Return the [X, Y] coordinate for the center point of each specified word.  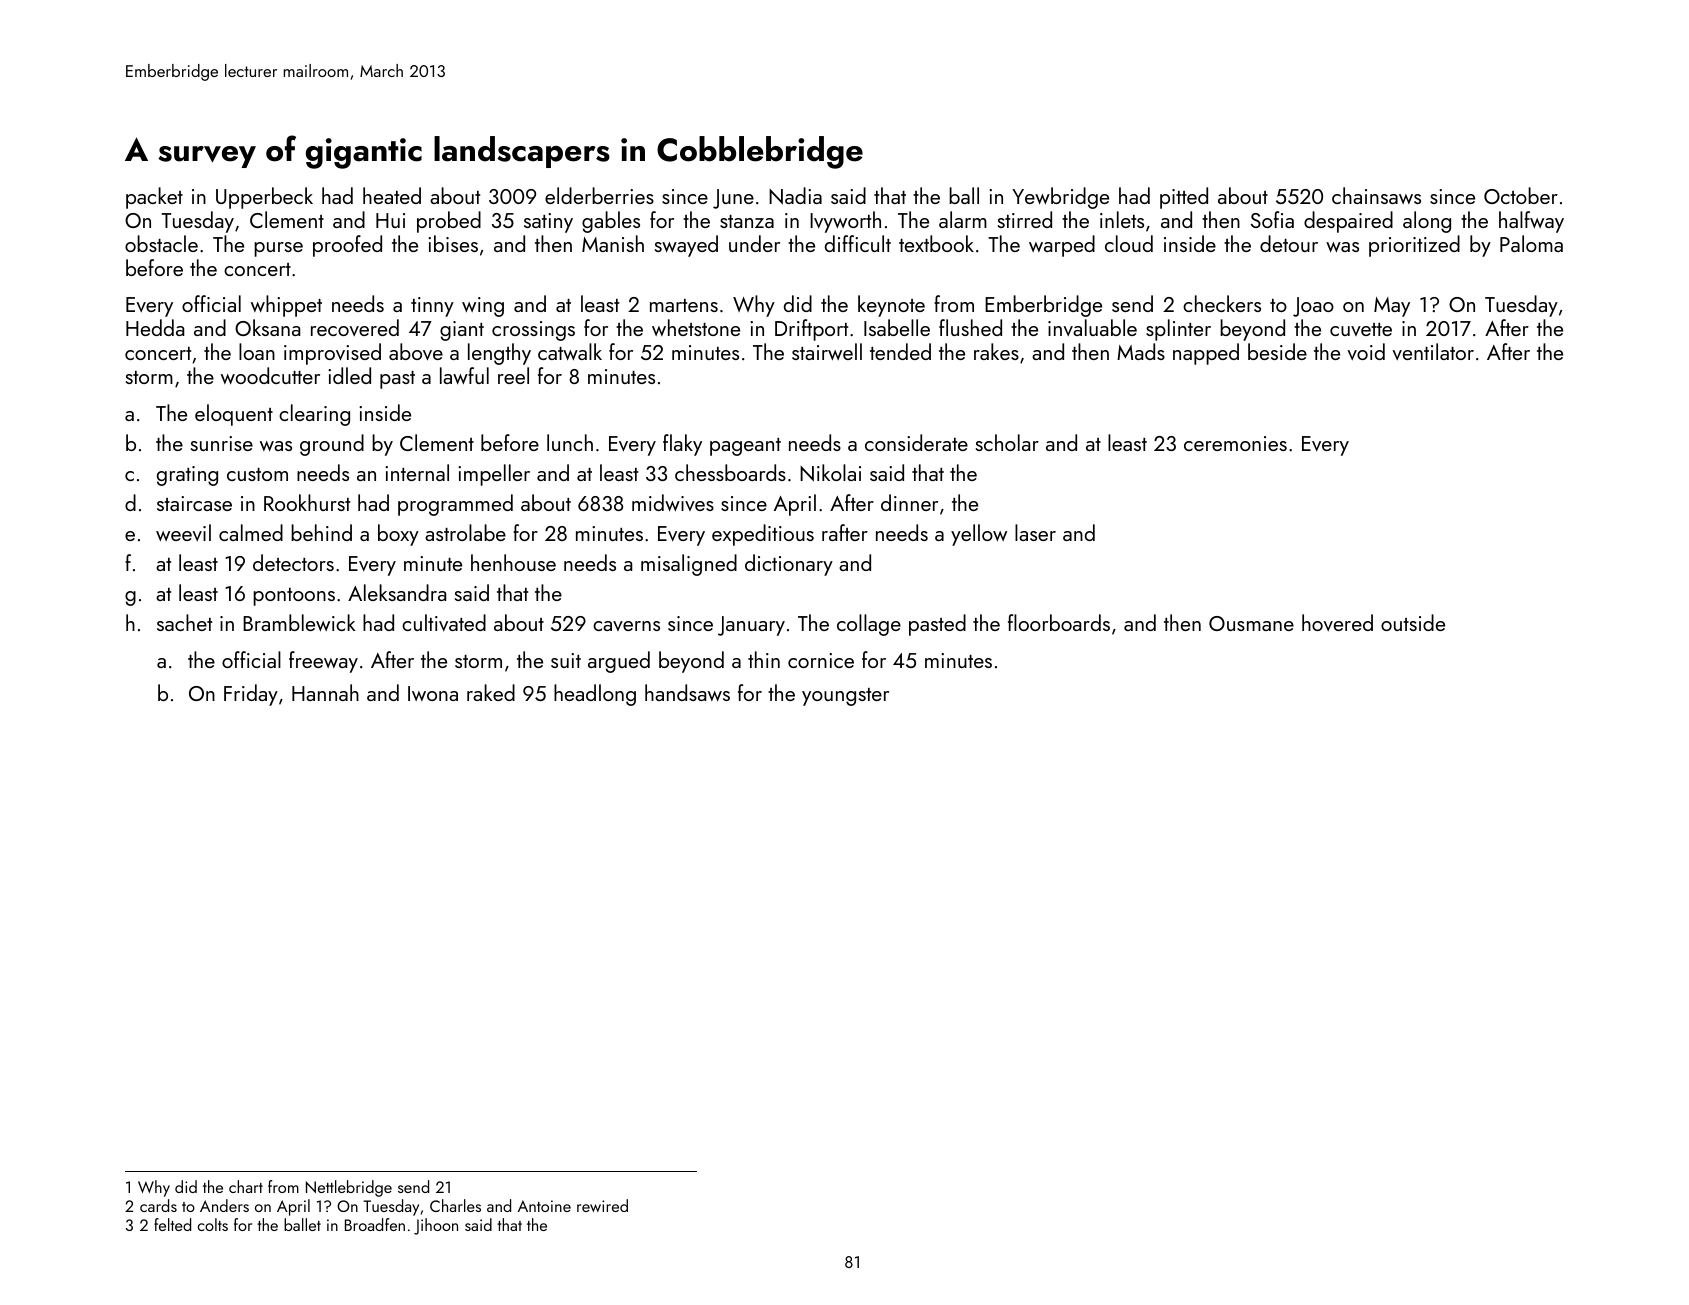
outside [1413, 622]
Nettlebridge [349, 1188]
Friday [251, 695]
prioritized [1414, 246]
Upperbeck [264, 198]
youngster [845, 697]
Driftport [811, 330]
